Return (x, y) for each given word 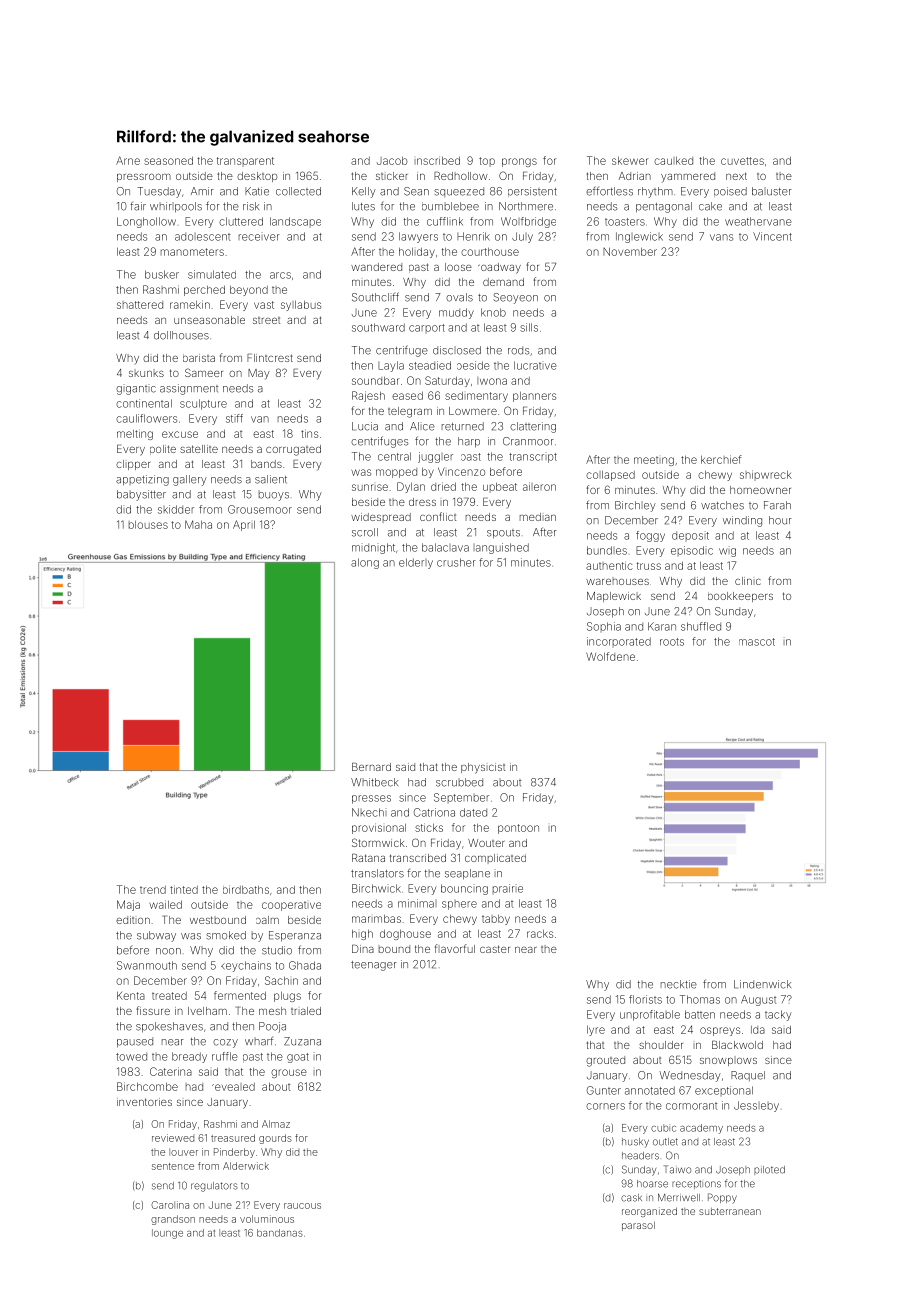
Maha (198, 524)
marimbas (376, 919)
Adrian (635, 176)
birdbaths (246, 889)
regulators (214, 1187)
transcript (533, 458)
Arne (128, 160)
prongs (519, 162)
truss (649, 566)
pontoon (518, 829)
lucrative (535, 365)
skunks (146, 373)
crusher (456, 562)
